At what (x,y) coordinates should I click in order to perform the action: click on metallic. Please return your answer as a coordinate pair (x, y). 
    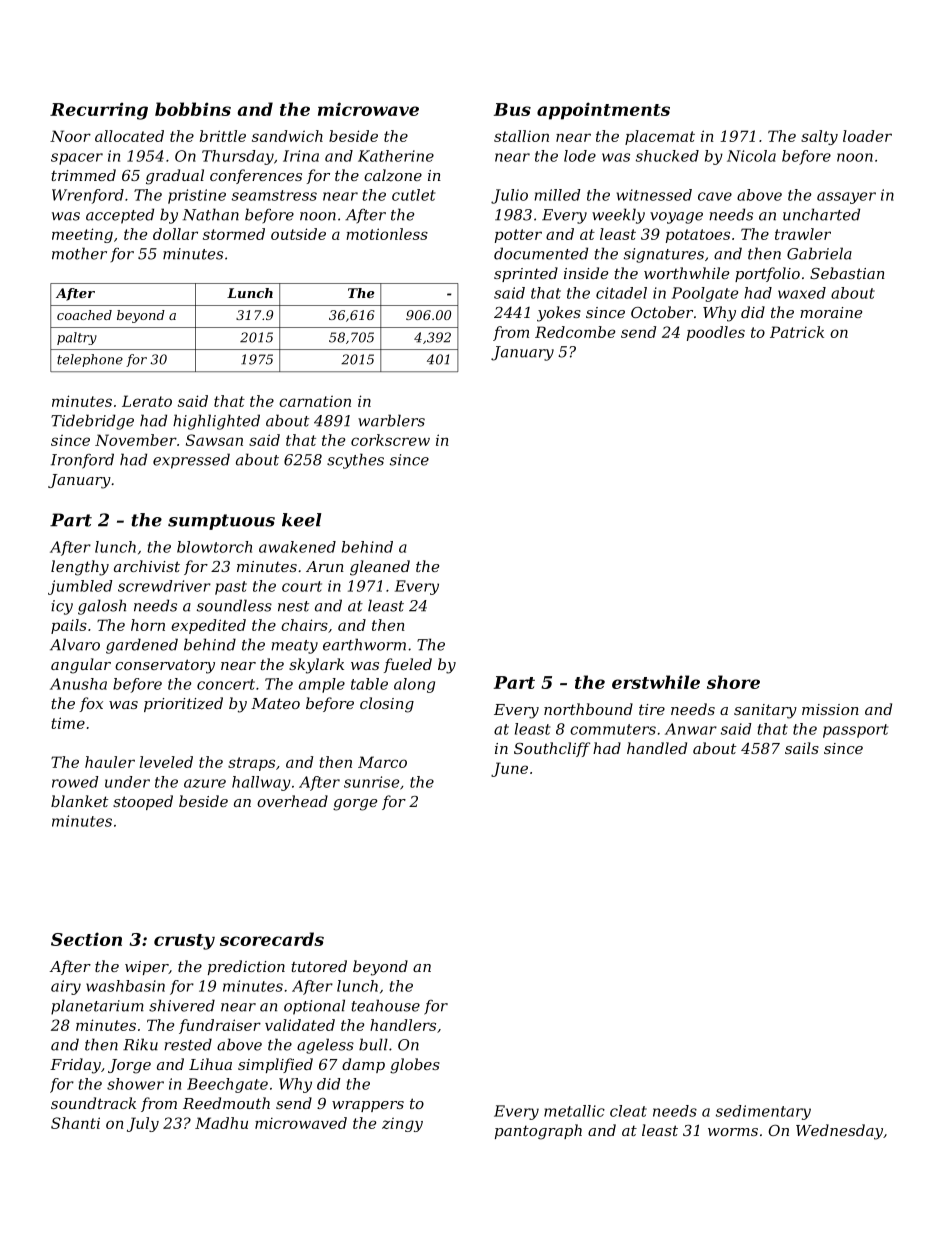
    Looking at the image, I should click on (574, 1111).
